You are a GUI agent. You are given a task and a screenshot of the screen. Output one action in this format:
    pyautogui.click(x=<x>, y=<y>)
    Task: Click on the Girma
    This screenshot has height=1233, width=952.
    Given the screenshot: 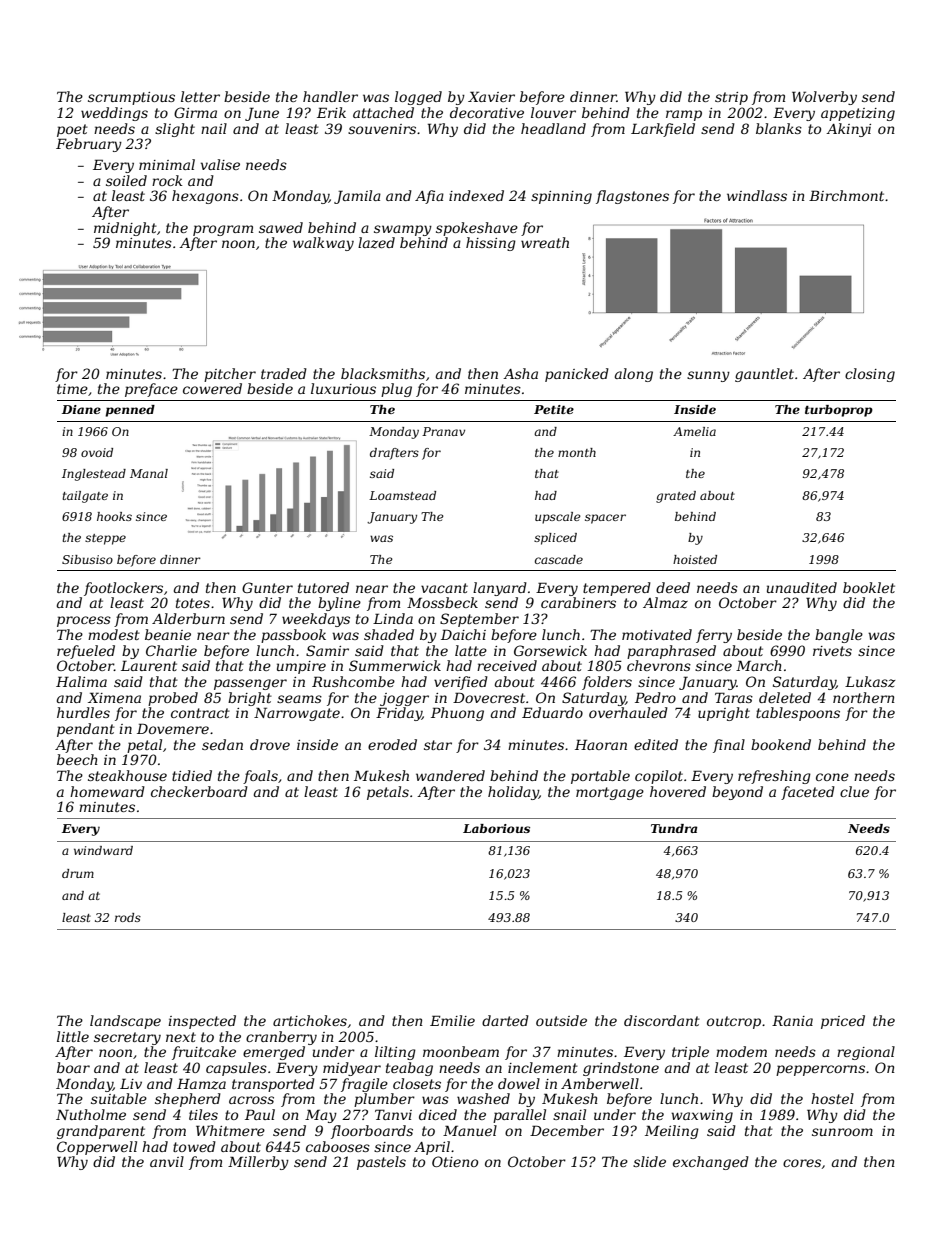 What is the action you would take?
    pyautogui.click(x=195, y=112)
